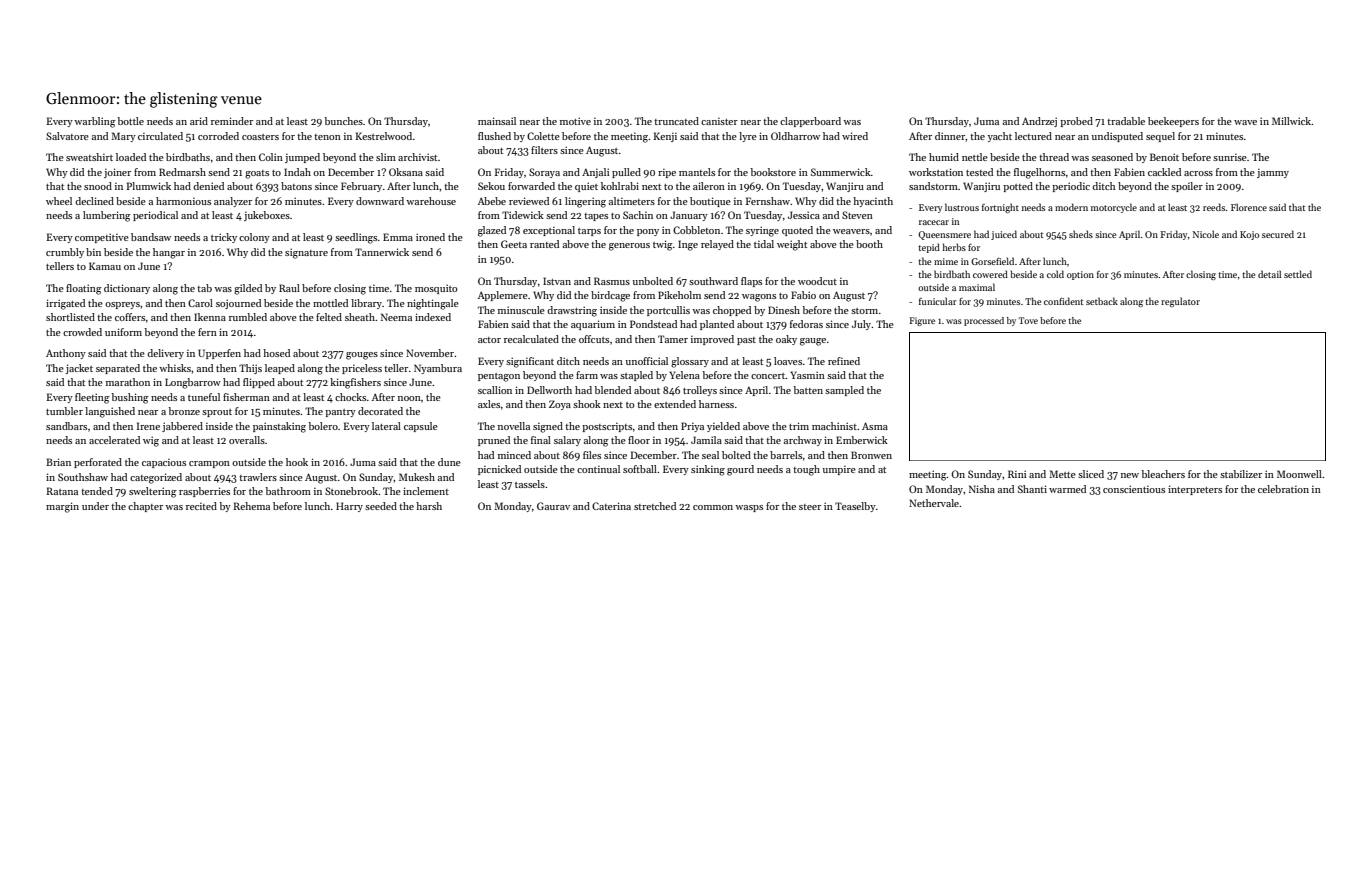  Describe the element at coordinates (123, 332) in the screenshot. I see `uniform` at that location.
